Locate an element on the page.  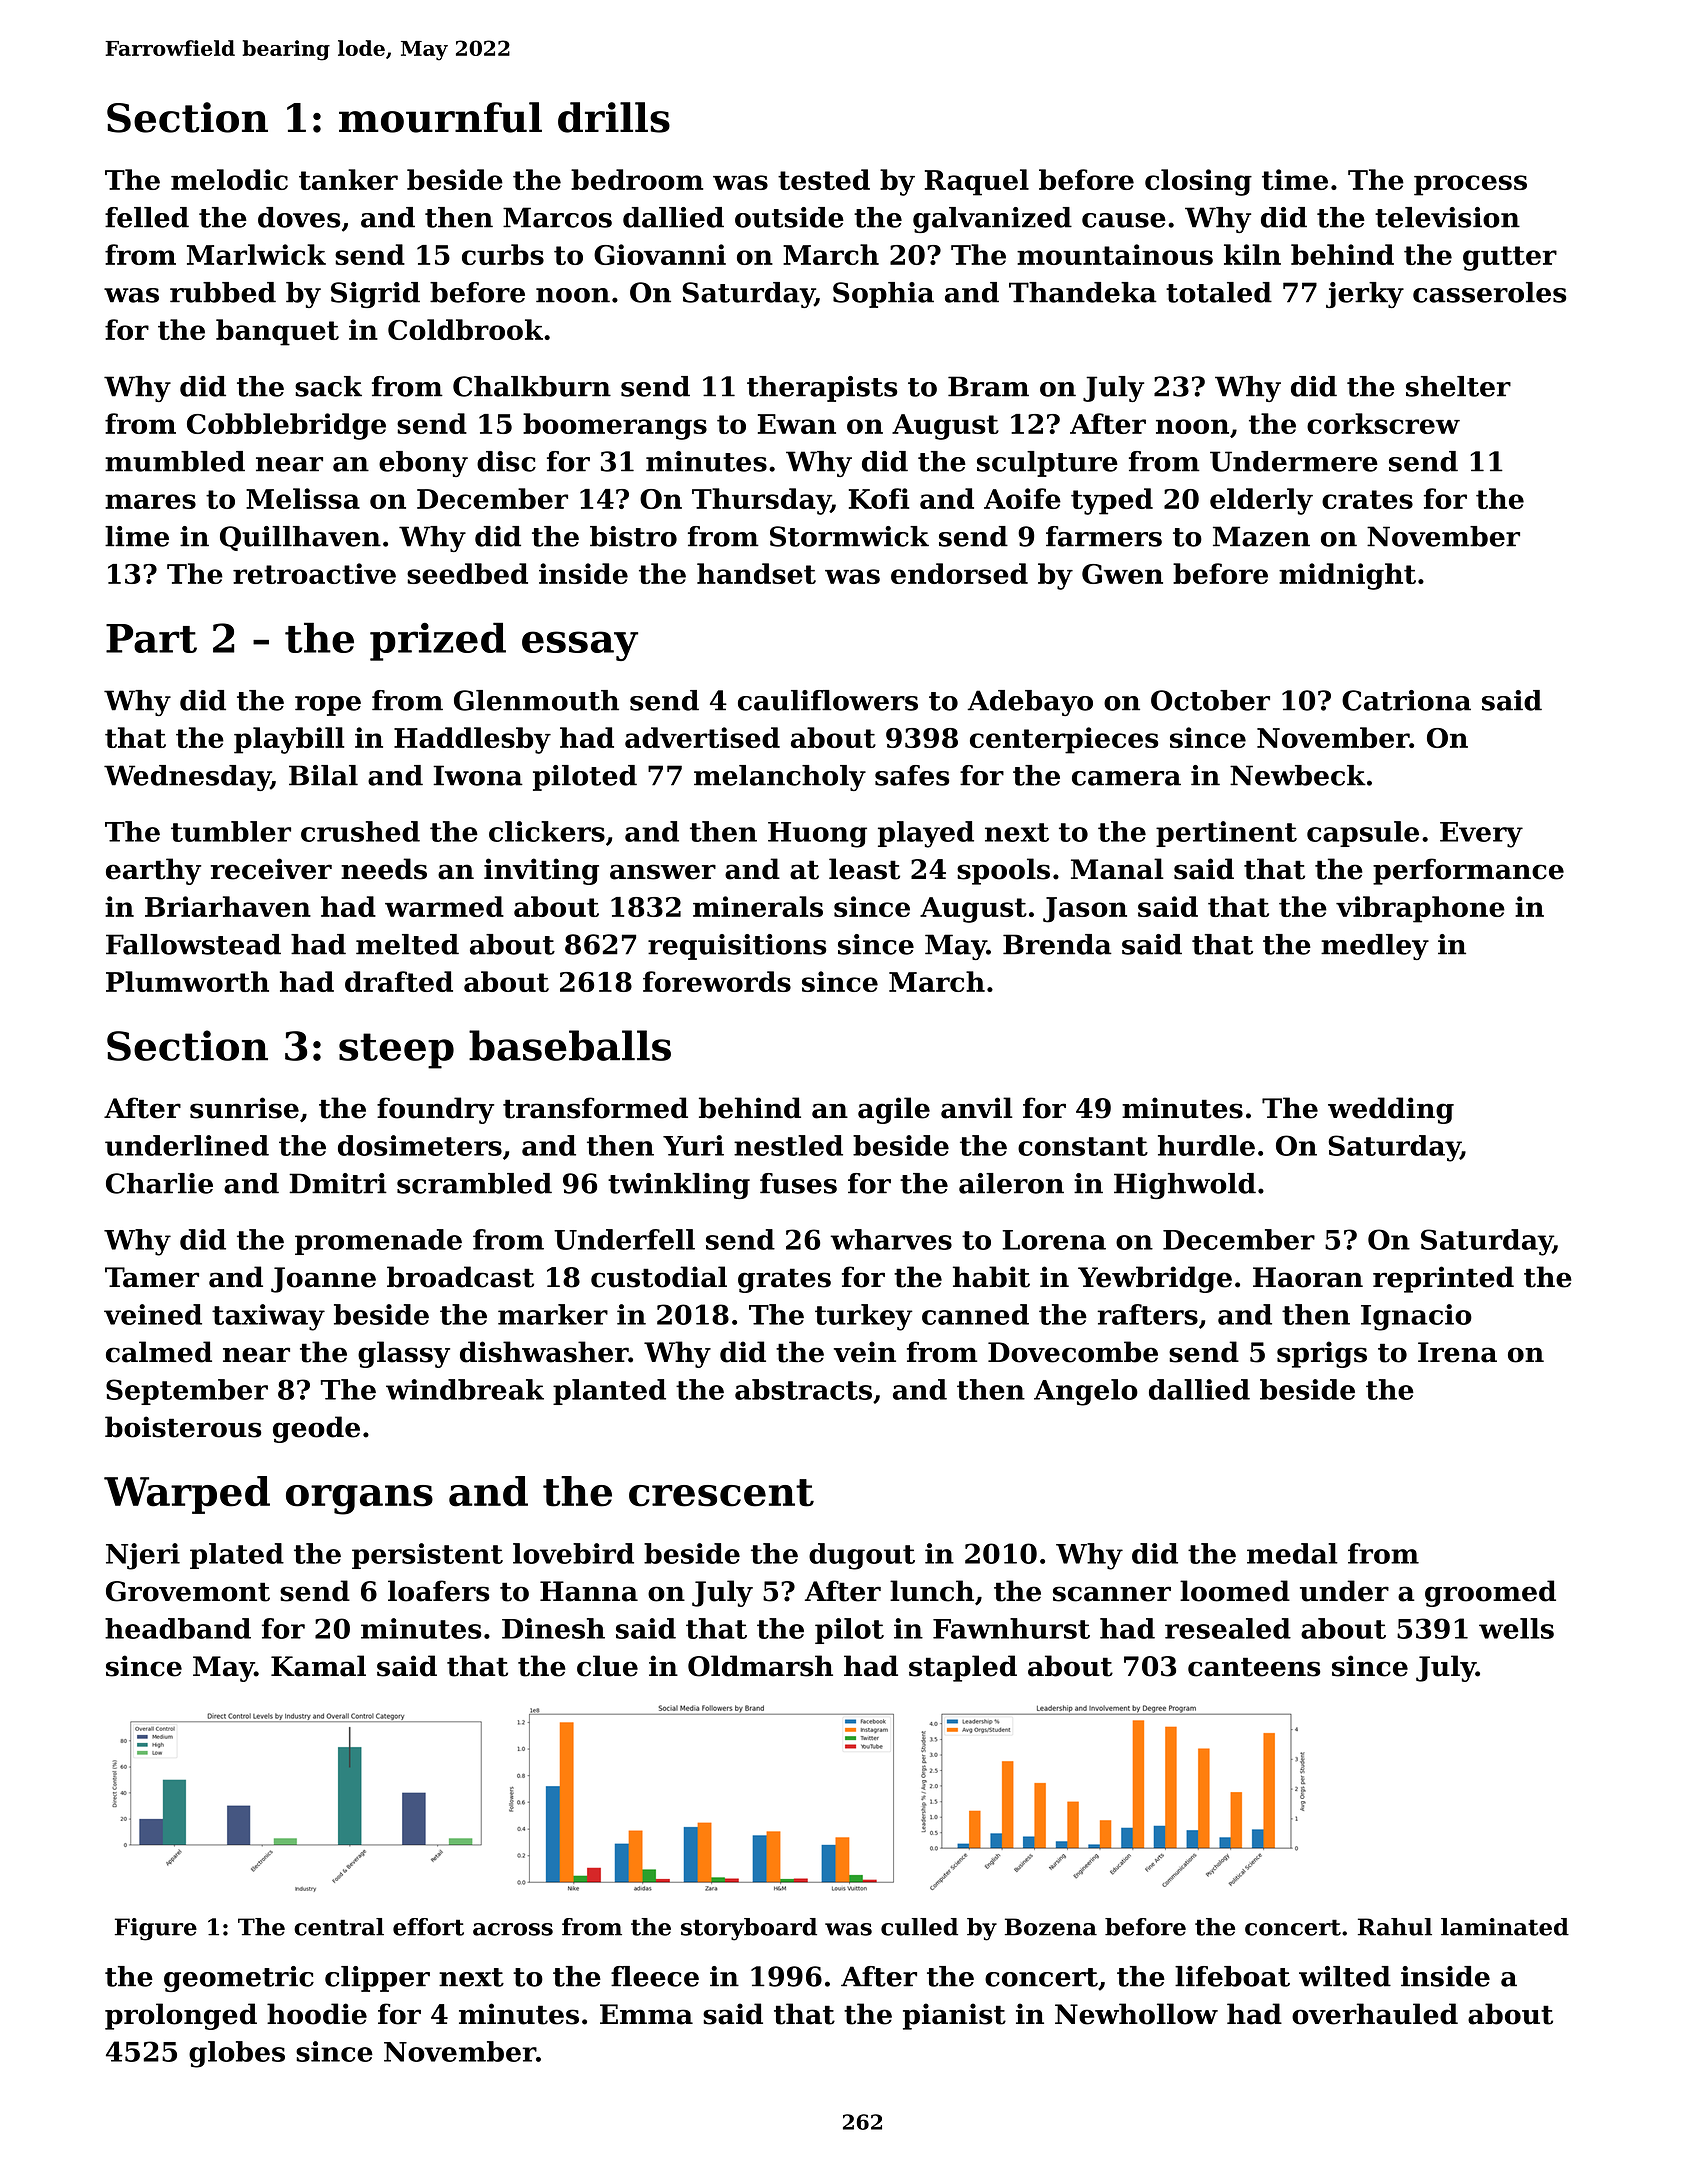
abstracts is located at coordinates (803, 1389).
